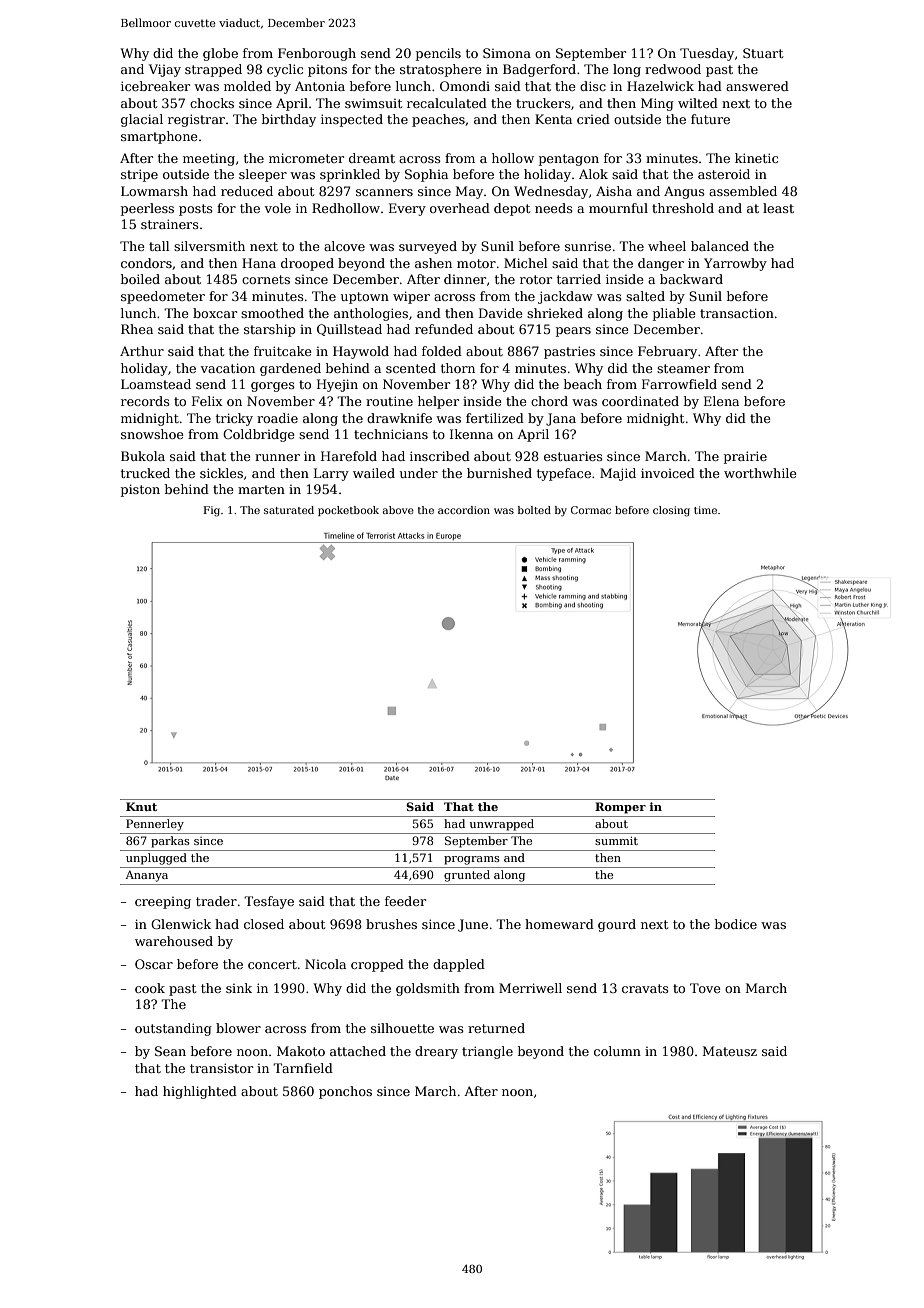  Describe the element at coordinates (495, 418) in the page. I see `fertilized` at that location.
